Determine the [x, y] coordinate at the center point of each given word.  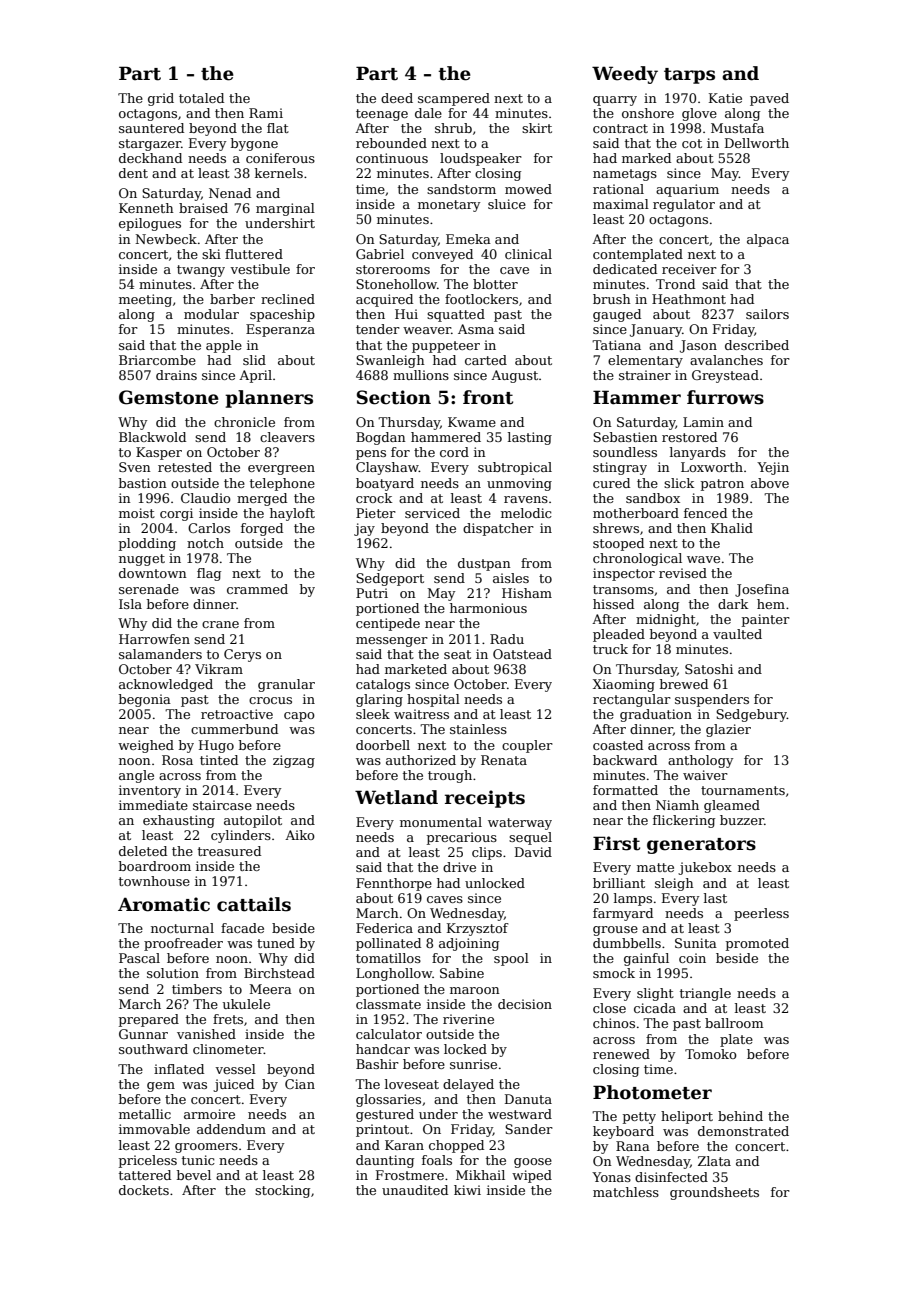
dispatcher [498, 529]
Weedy [625, 75]
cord [454, 452]
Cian [300, 1084]
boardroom [155, 866]
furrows [725, 397]
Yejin [773, 468]
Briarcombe [157, 360]
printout [382, 1130]
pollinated [388, 944]
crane [220, 624]
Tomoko [711, 1054]
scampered [454, 99]
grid [161, 99]
